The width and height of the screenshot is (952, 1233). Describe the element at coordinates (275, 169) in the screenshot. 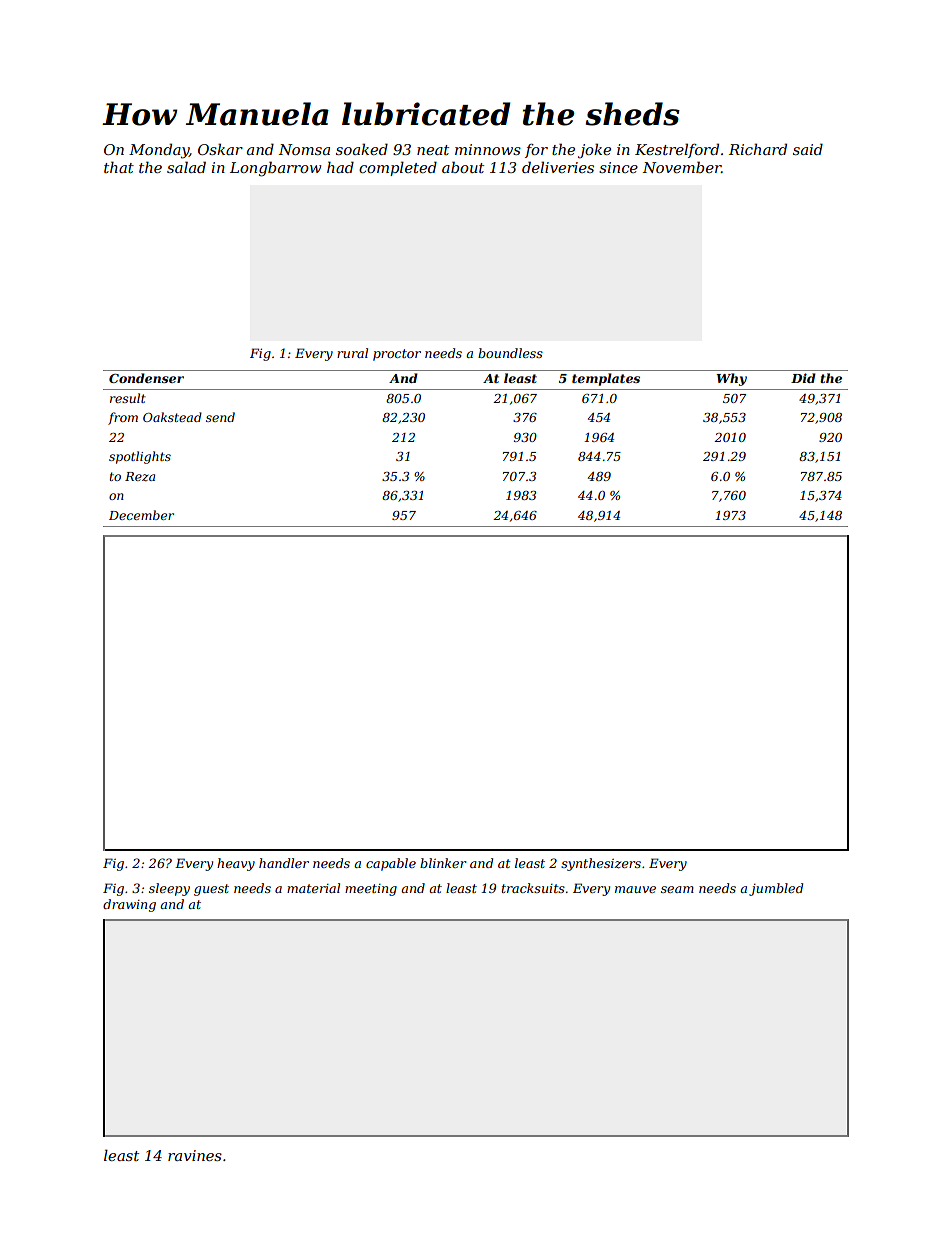

I see `Longbarrow` at that location.
